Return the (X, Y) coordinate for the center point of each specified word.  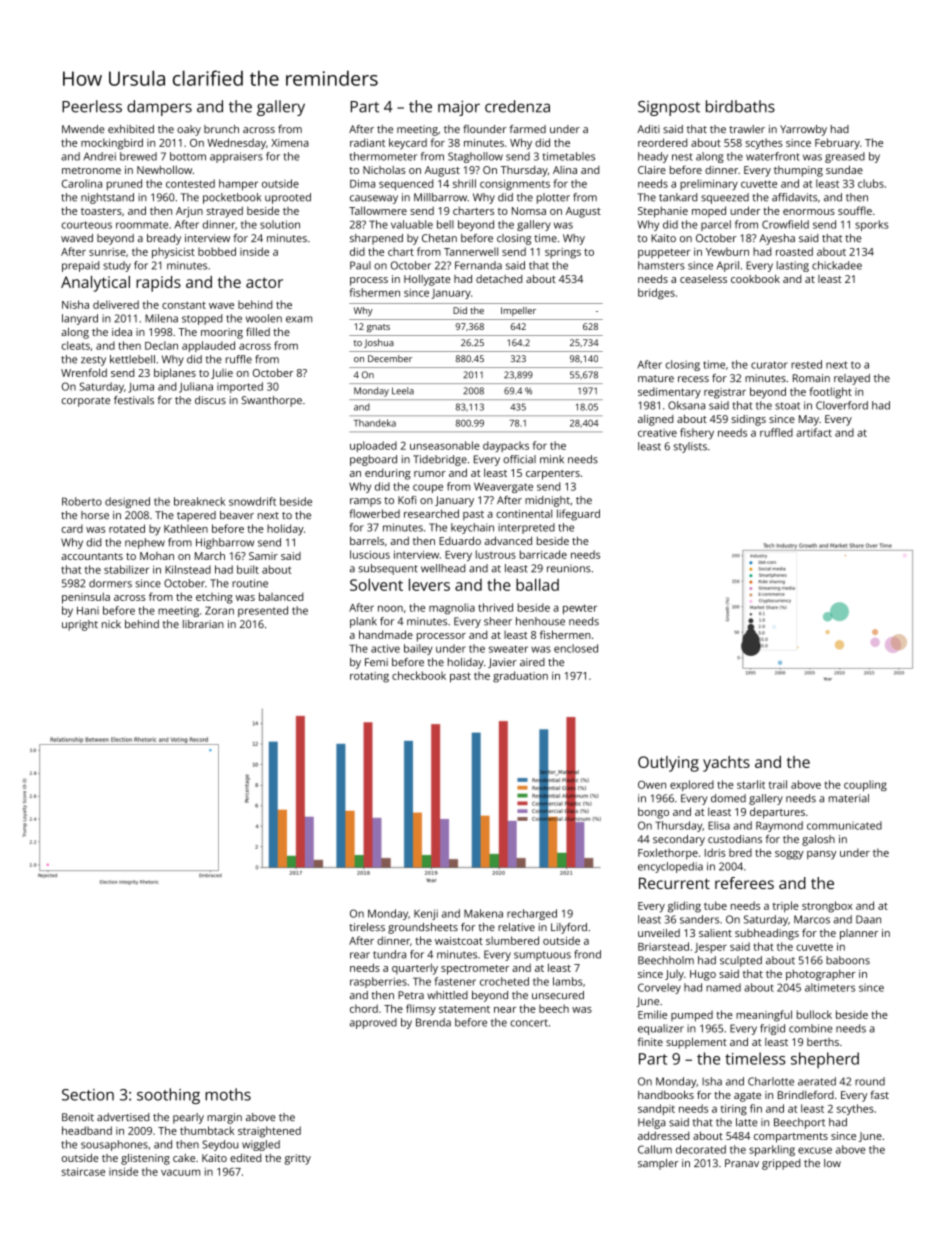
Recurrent (674, 883)
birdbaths (740, 106)
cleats (76, 345)
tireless (367, 927)
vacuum (180, 1172)
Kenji (426, 914)
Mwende (83, 129)
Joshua (379, 343)
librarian (203, 624)
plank (363, 622)
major (459, 108)
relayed (852, 379)
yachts (726, 764)
